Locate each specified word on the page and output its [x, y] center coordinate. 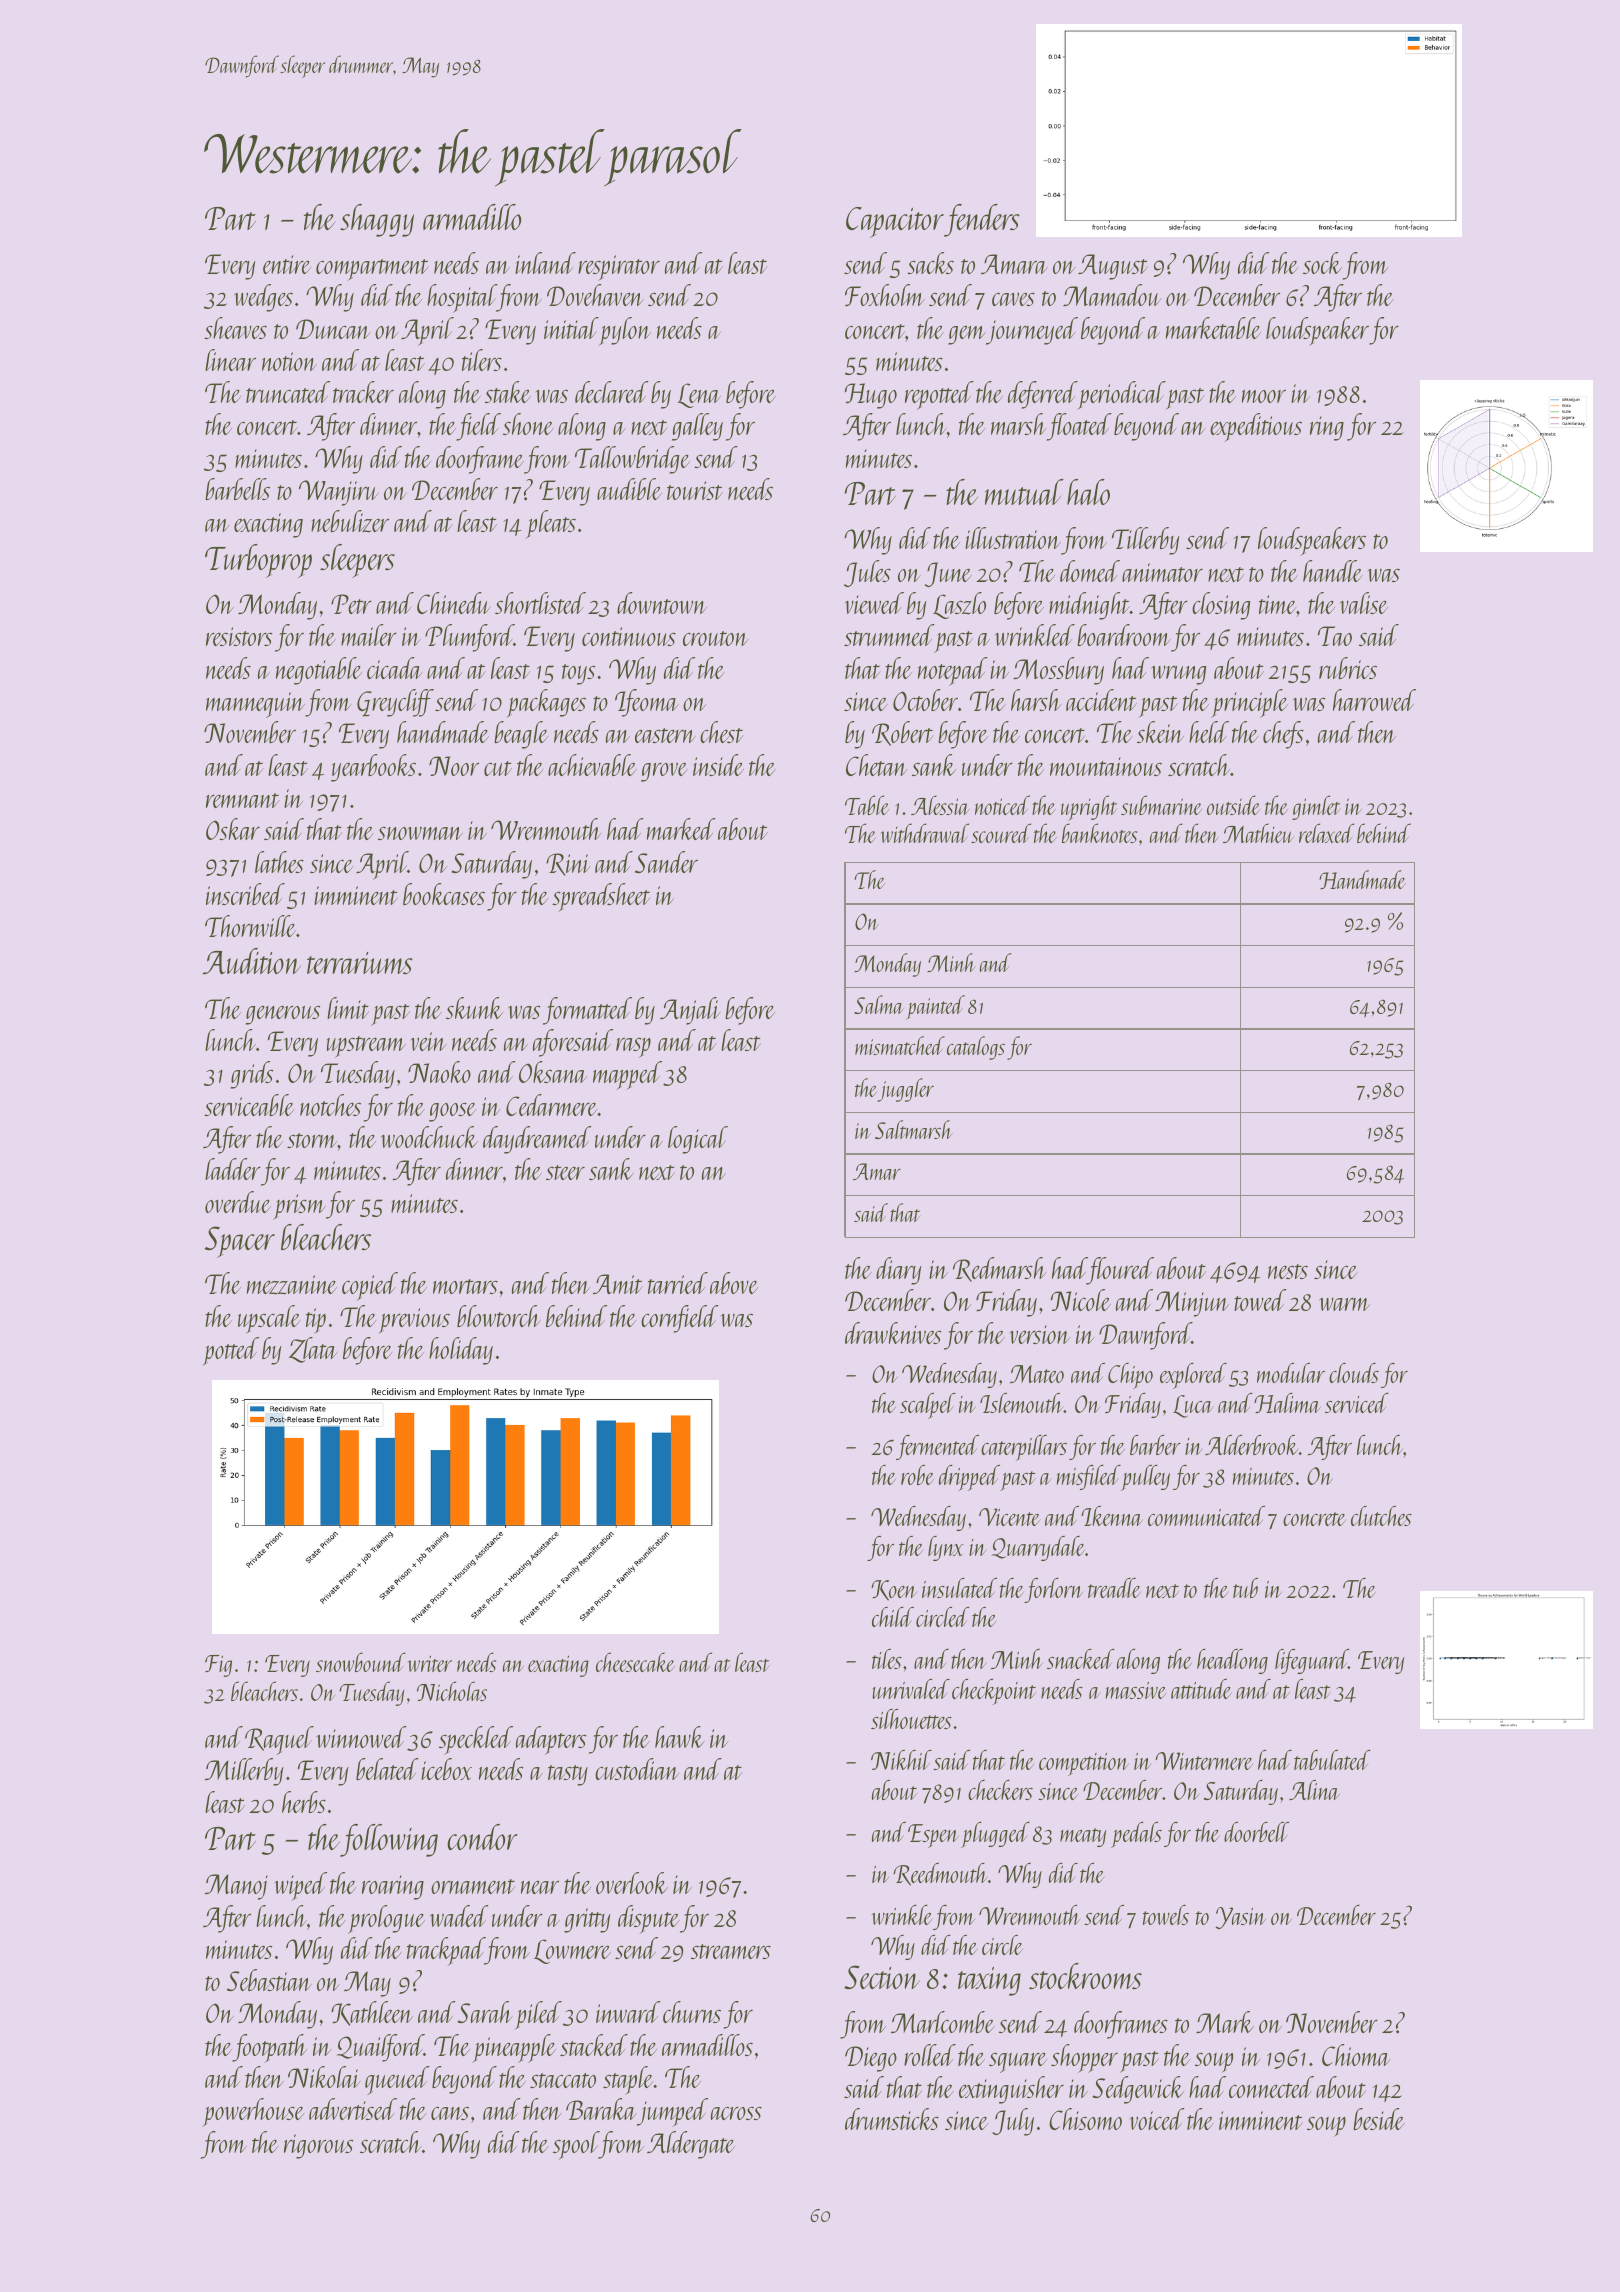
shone [528, 424]
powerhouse [253, 2112]
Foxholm [885, 295]
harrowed [1374, 700]
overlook [632, 1883]
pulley [1145, 1478]
